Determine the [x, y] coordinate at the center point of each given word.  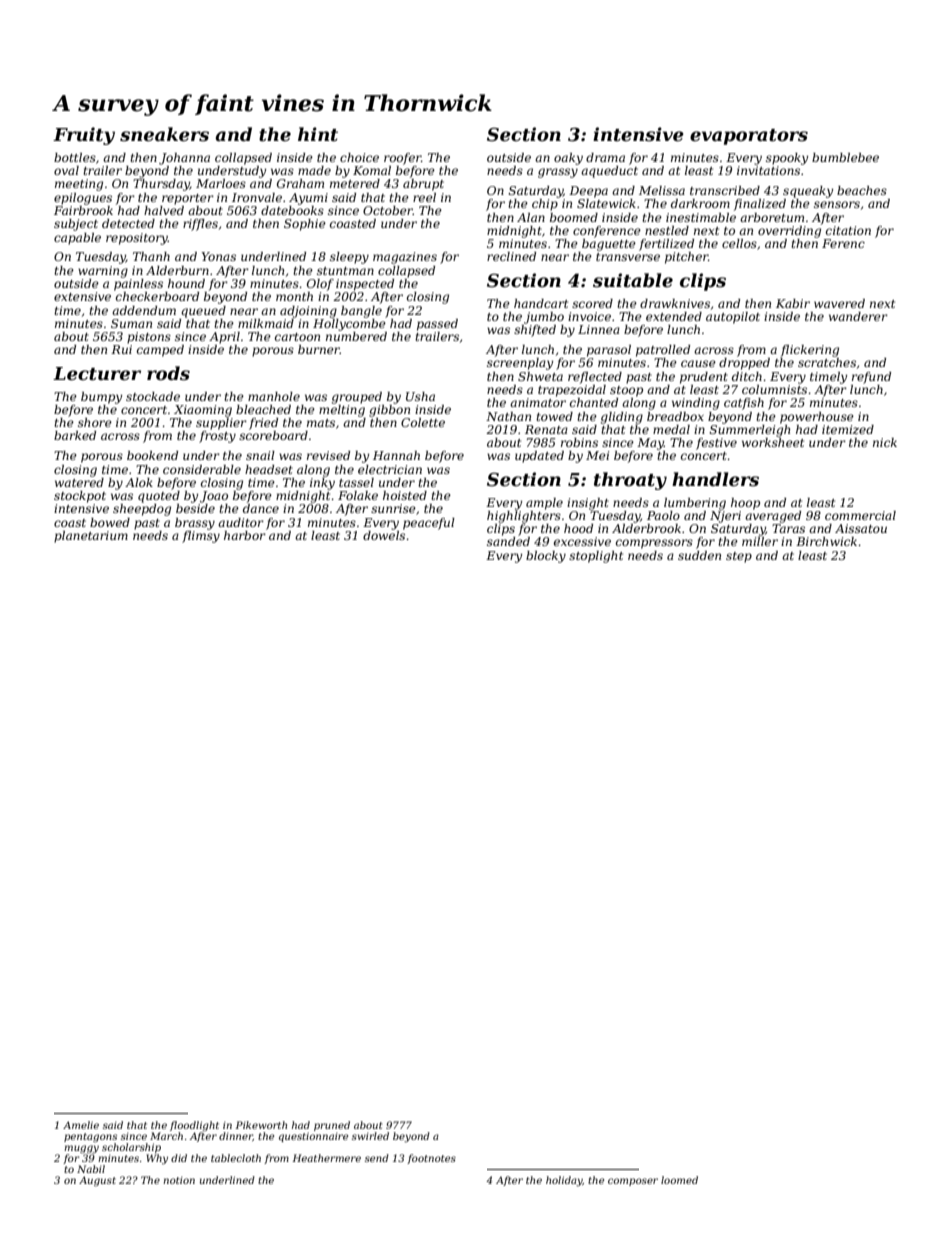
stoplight [596, 557]
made [314, 170]
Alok [139, 482]
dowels [384, 535]
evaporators [749, 137]
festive [716, 444]
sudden [699, 555]
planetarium [91, 537]
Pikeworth [261, 1125]
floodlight [194, 1126]
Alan [531, 217]
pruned [332, 1126]
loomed [679, 1180]
